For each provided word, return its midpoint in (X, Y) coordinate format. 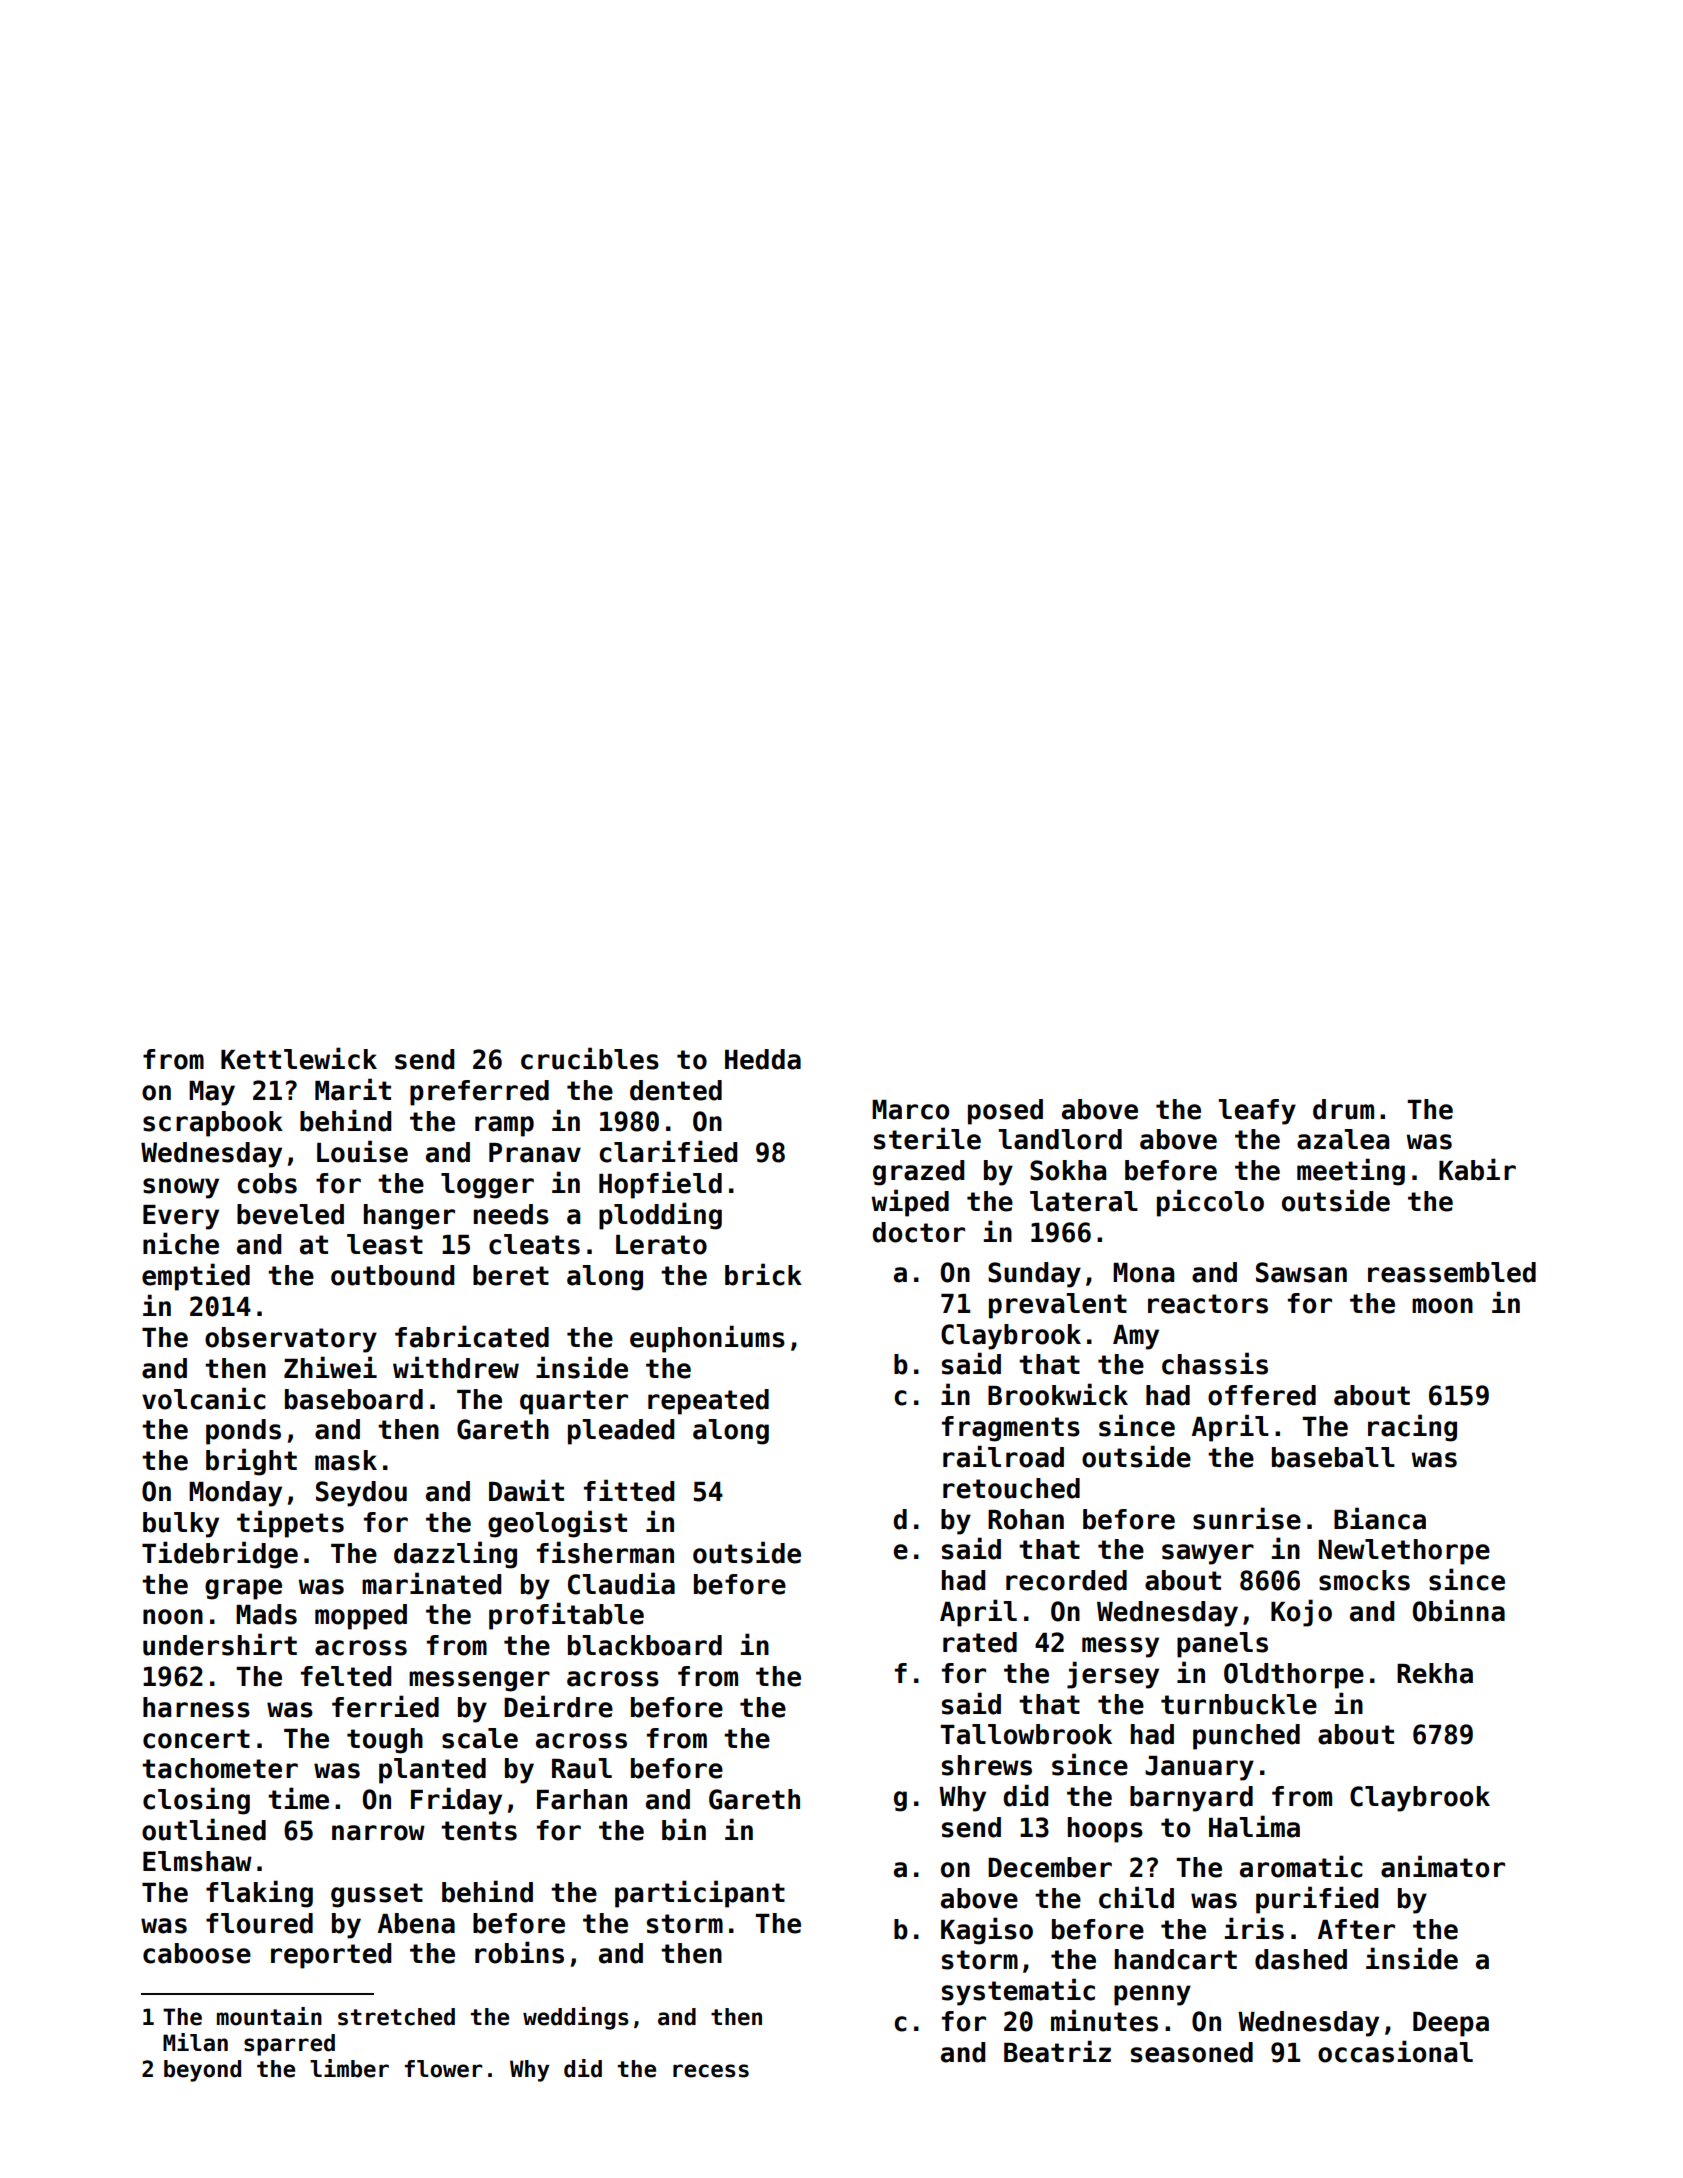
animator (1443, 1866)
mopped (361, 1617)
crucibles (590, 1058)
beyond (202, 2071)
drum (1343, 1109)
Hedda (763, 1059)
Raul (582, 1768)
